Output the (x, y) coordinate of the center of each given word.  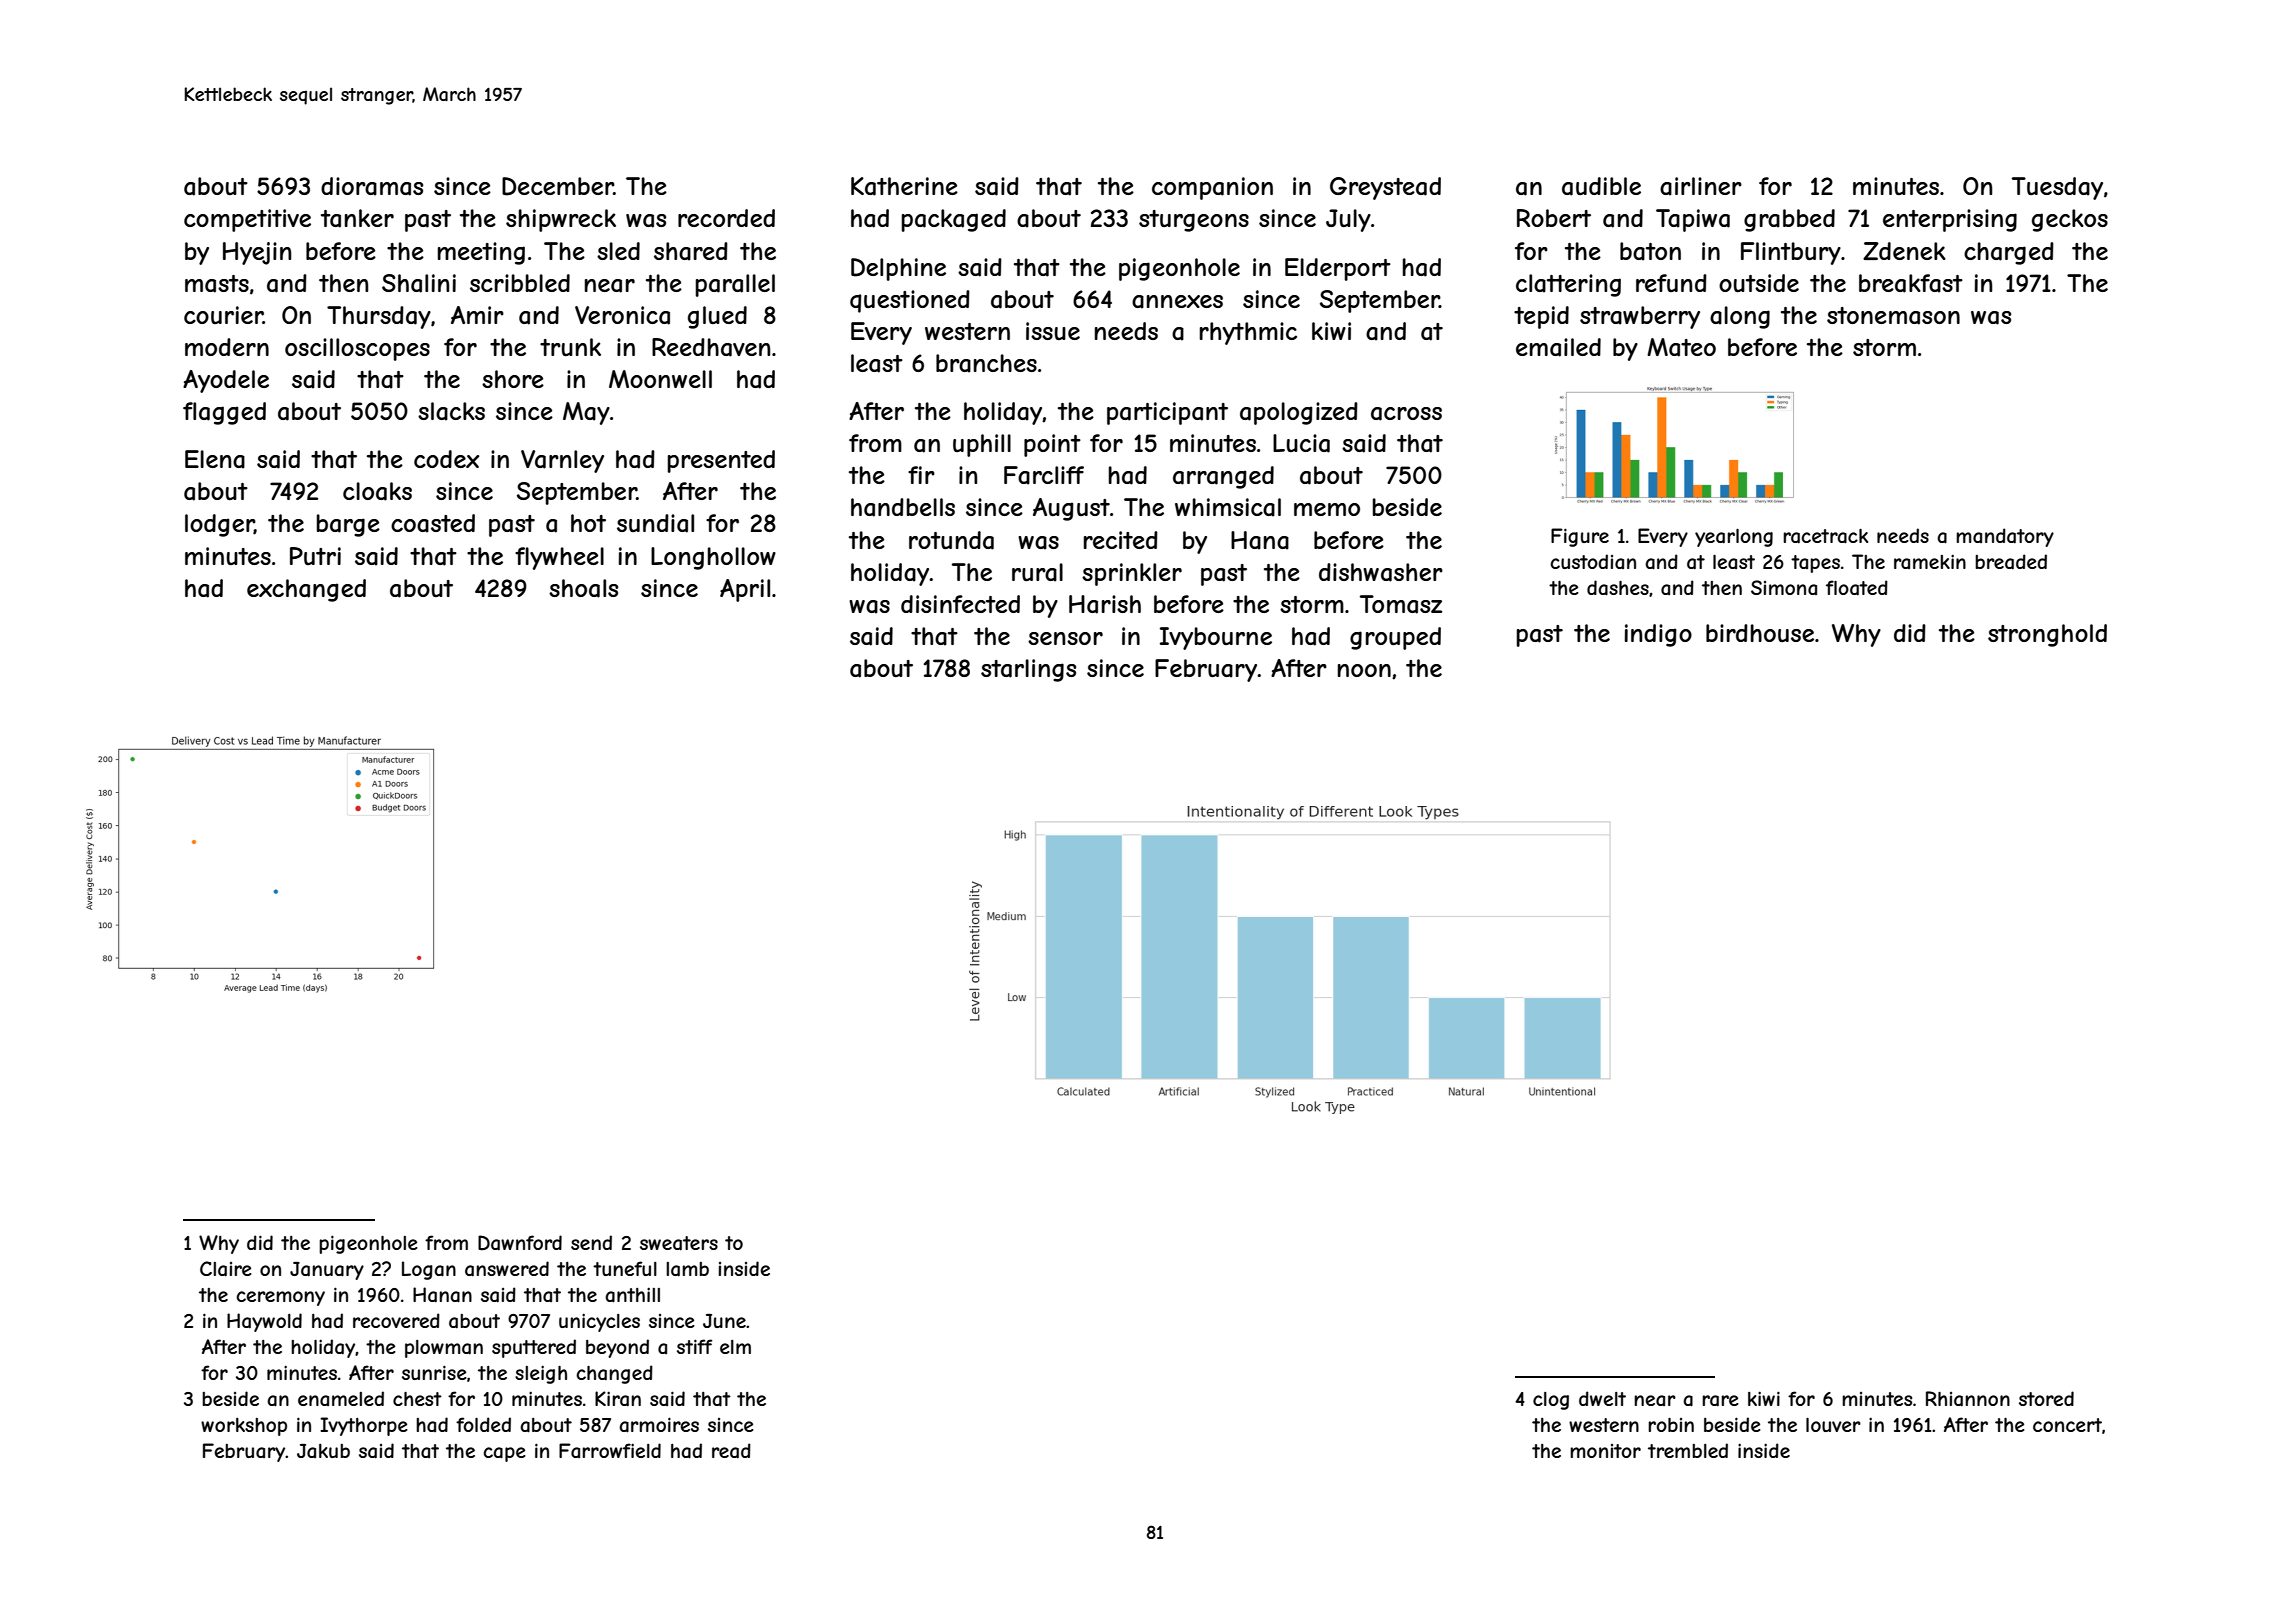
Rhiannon (1968, 1399)
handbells (903, 507)
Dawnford (520, 1243)
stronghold (2047, 635)
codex (446, 459)
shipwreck (561, 220)
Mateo (1681, 347)
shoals (583, 588)
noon (1364, 670)
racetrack (1825, 536)
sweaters (679, 1243)
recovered (396, 1320)
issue (1053, 331)
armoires (659, 1425)
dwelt (1602, 1398)
